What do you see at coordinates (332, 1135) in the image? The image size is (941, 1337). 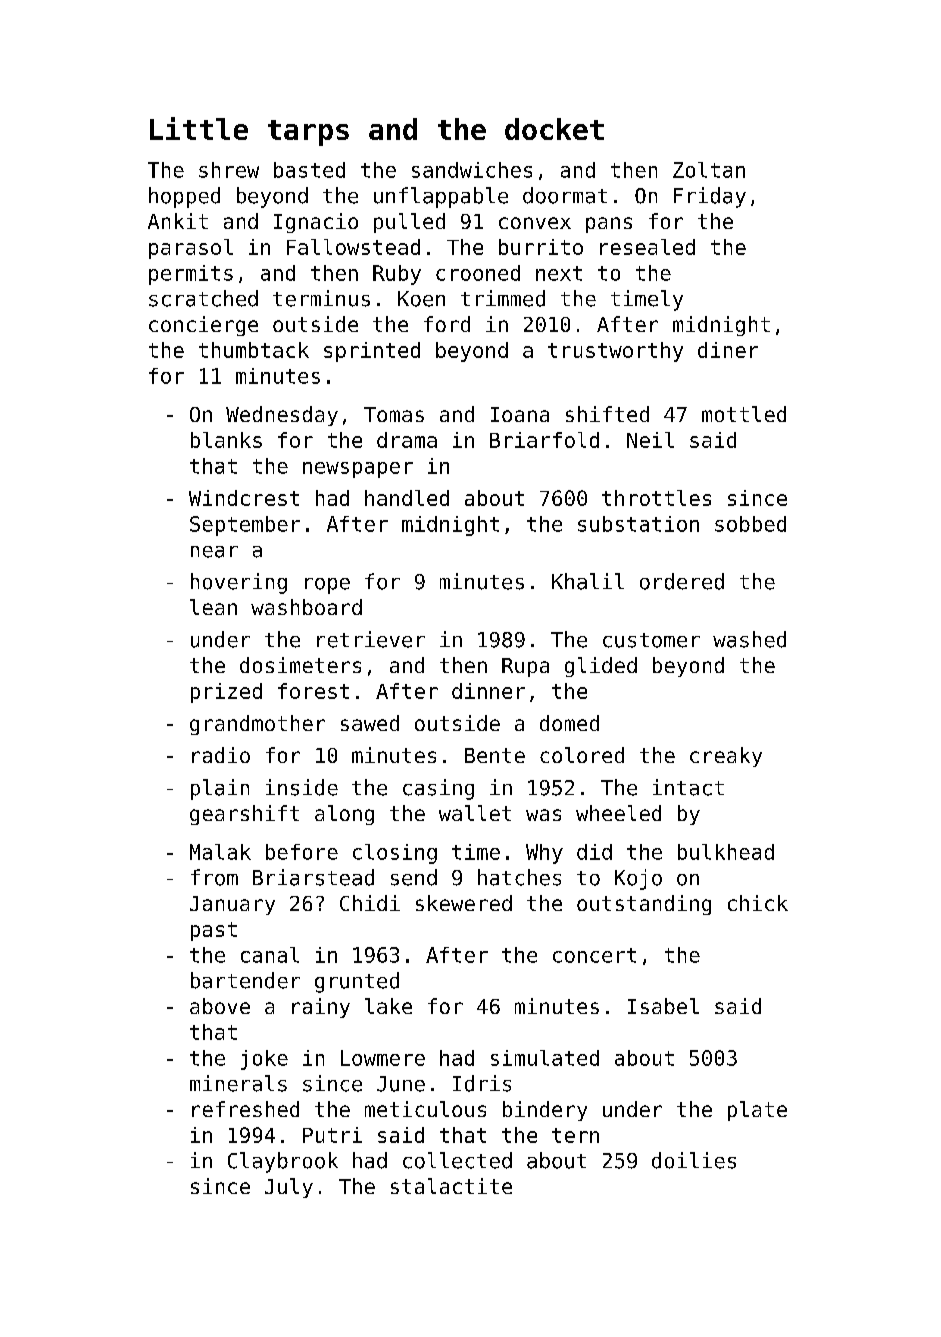 I see `Putri` at bounding box center [332, 1135].
